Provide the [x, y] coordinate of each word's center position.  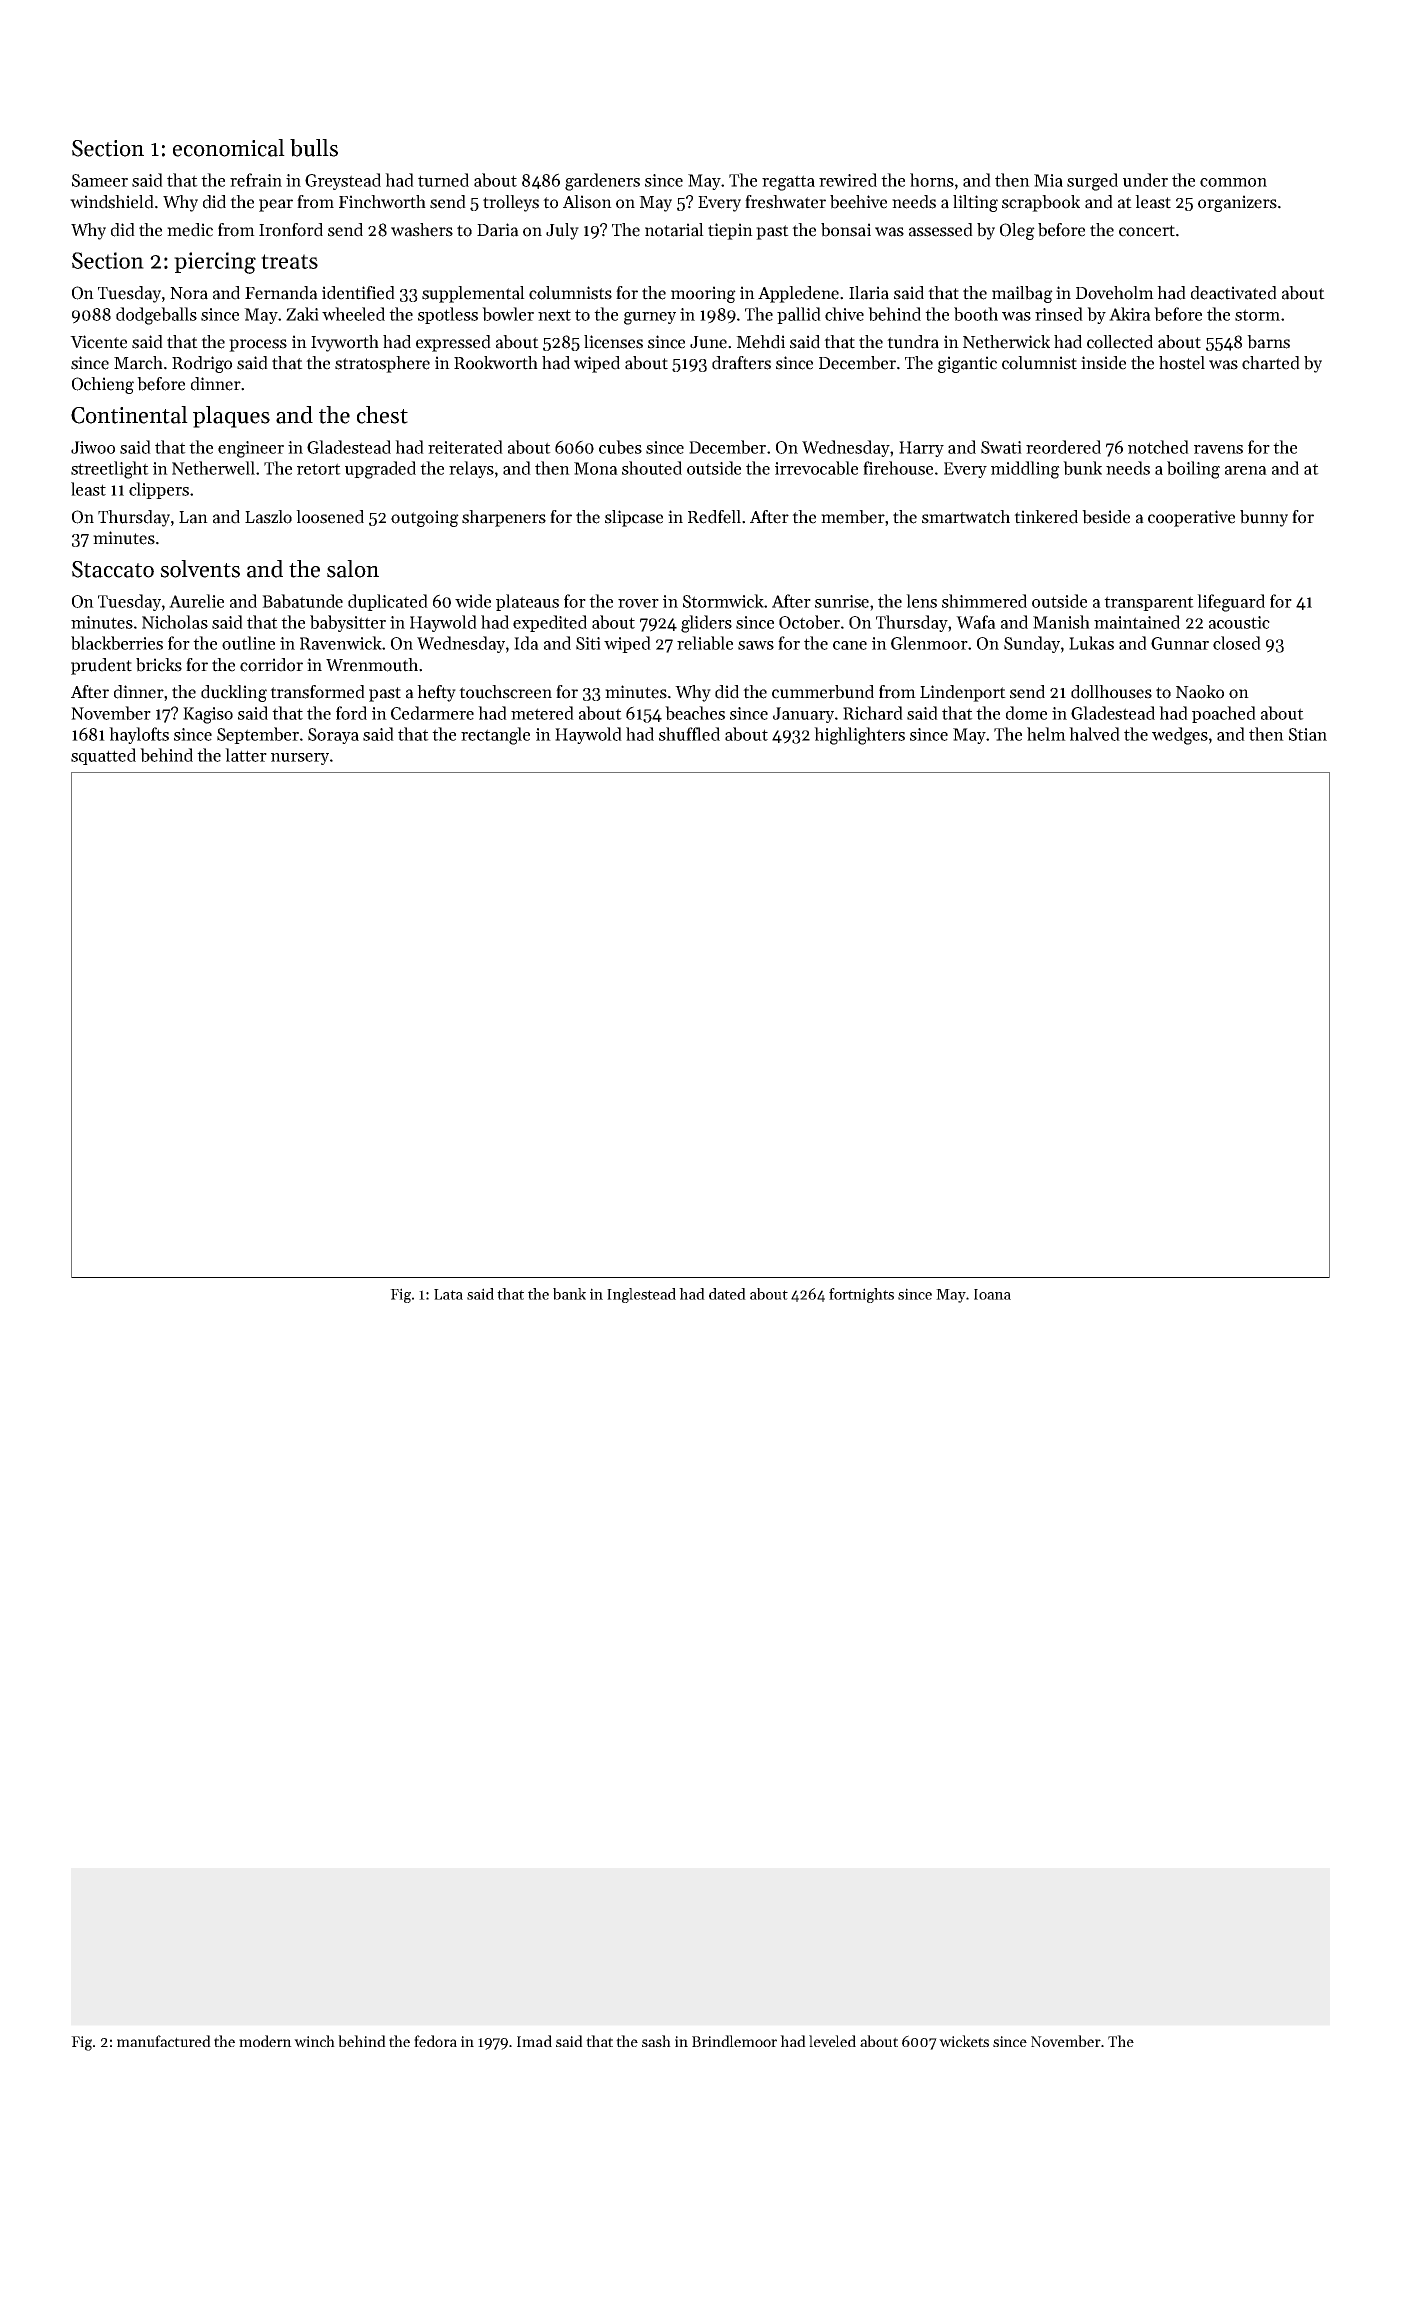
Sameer [100, 180]
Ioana [992, 1294]
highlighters [859, 736]
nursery [300, 759]
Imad [534, 2041]
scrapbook [1041, 203]
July [562, 231]
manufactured [164, 2041]
